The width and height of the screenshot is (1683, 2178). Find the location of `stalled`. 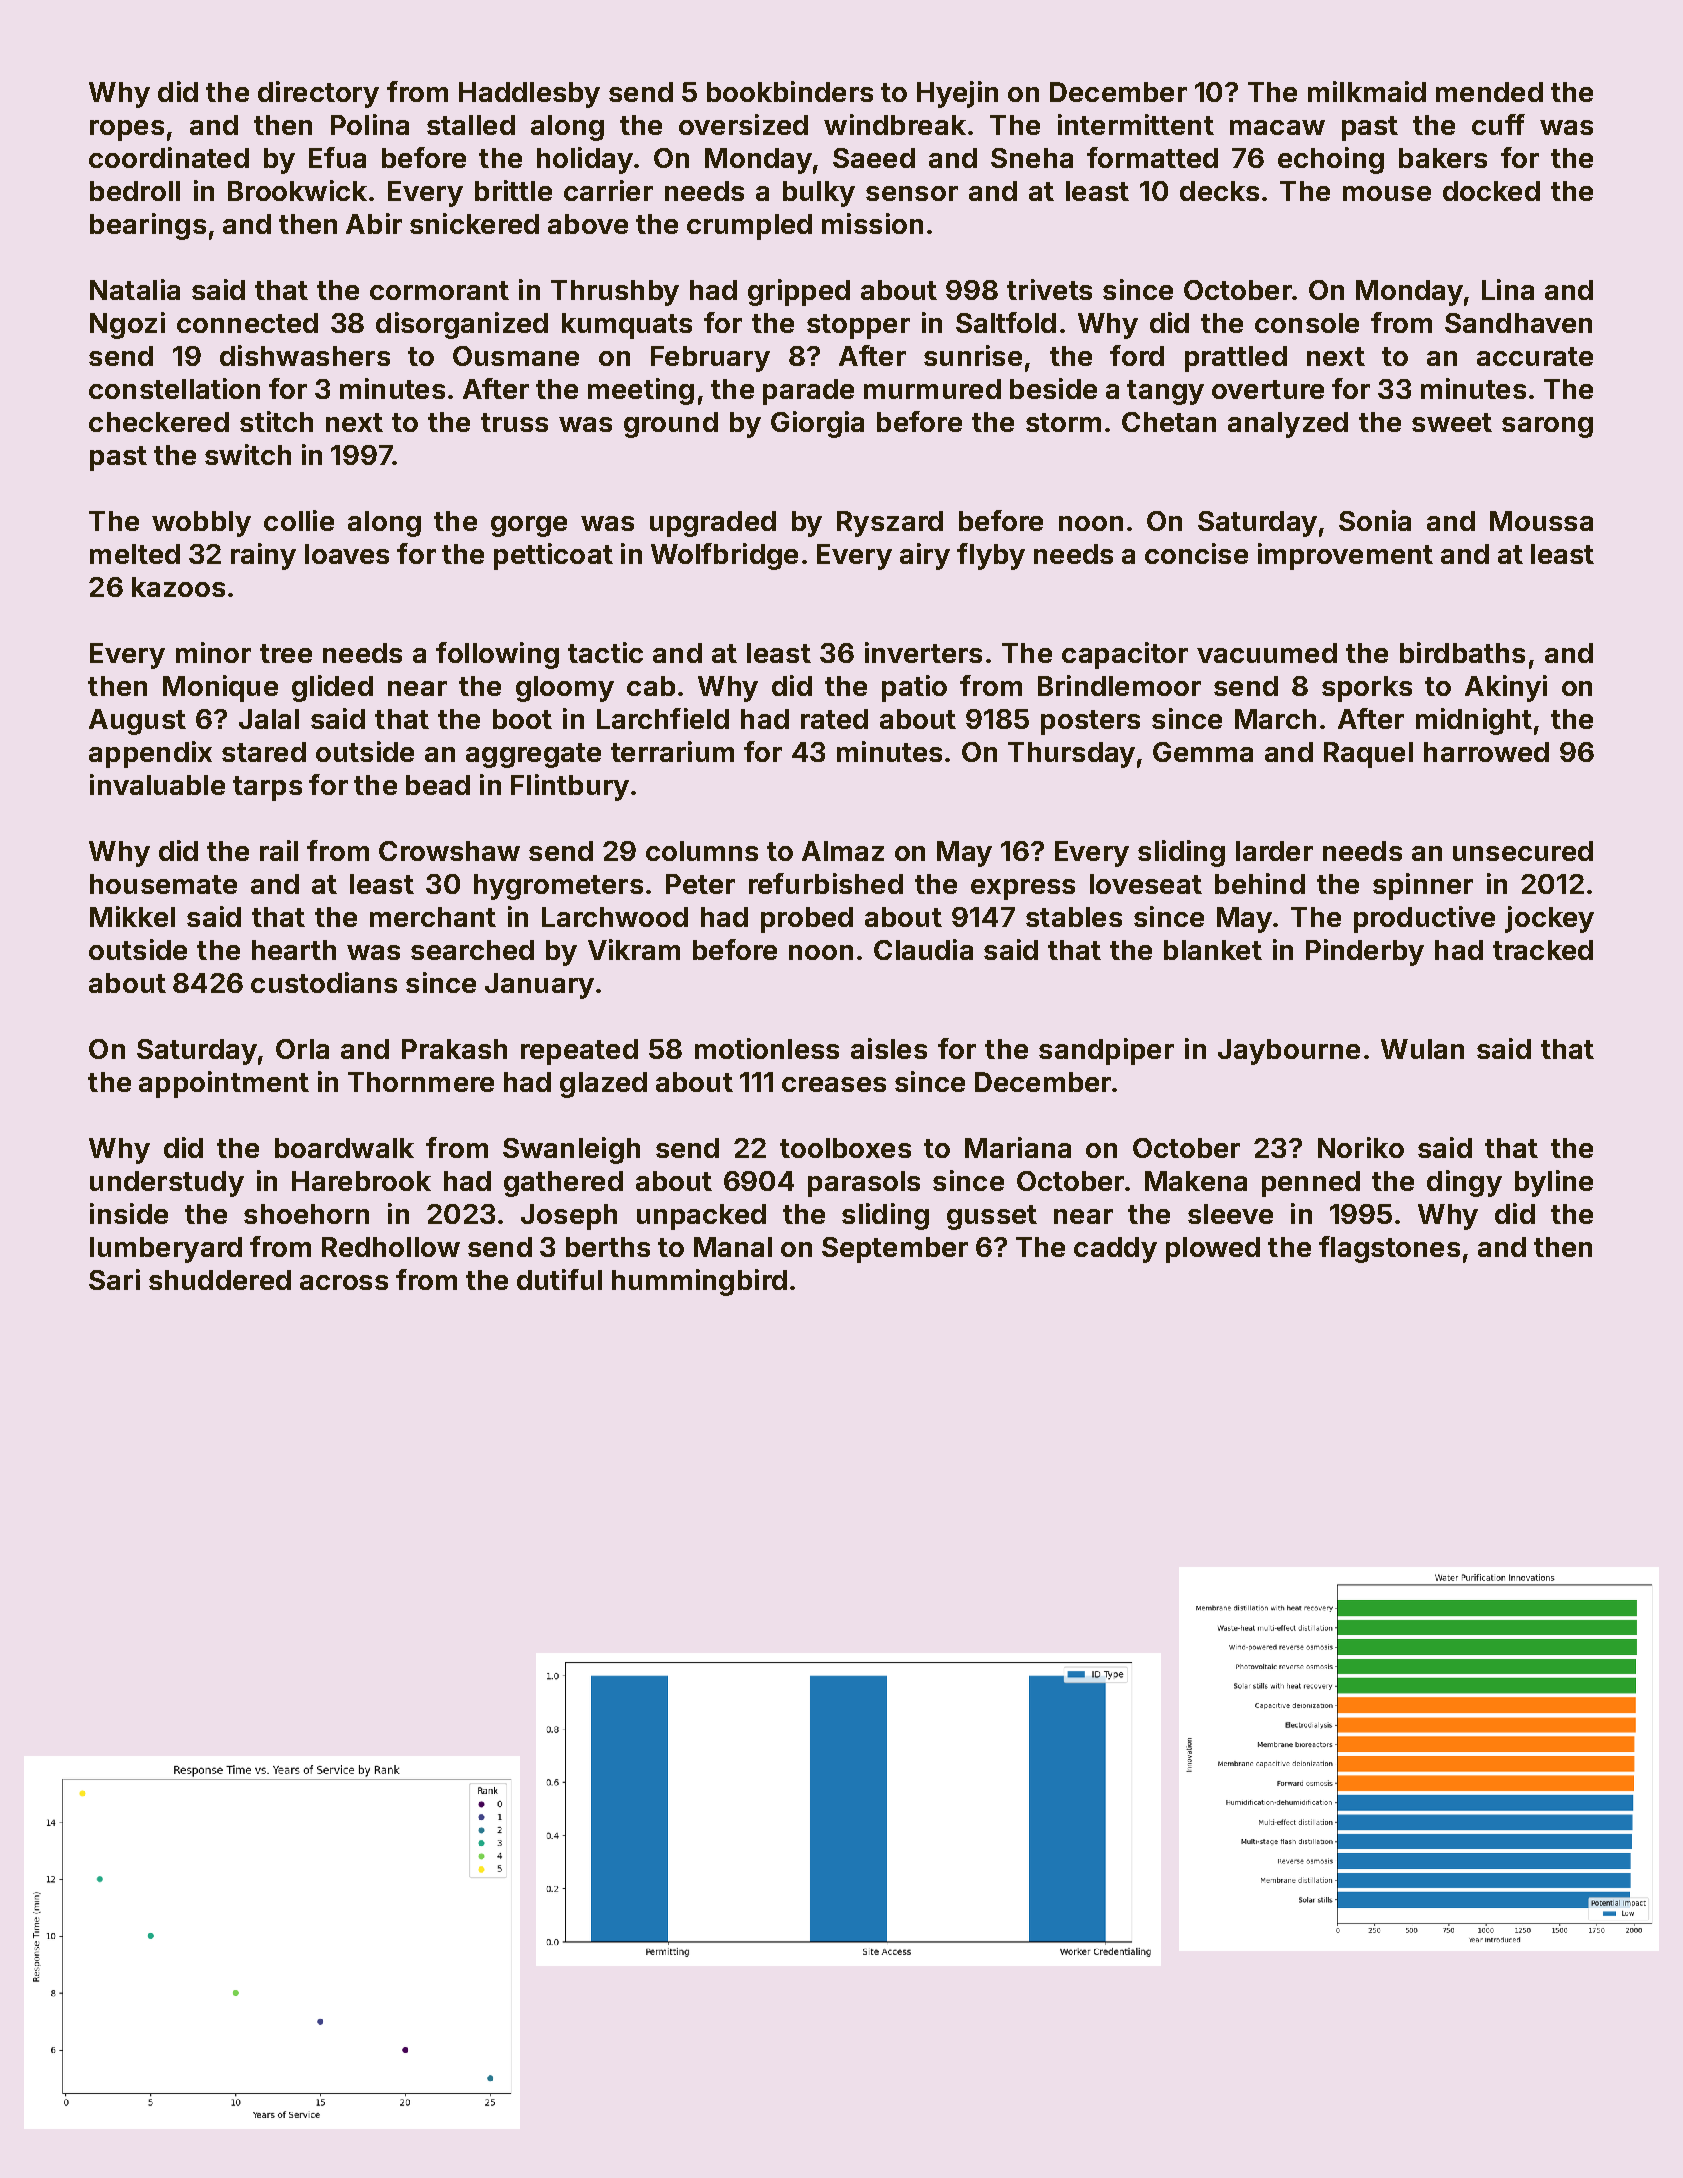

stalled is located at coordinates (471, 125).
